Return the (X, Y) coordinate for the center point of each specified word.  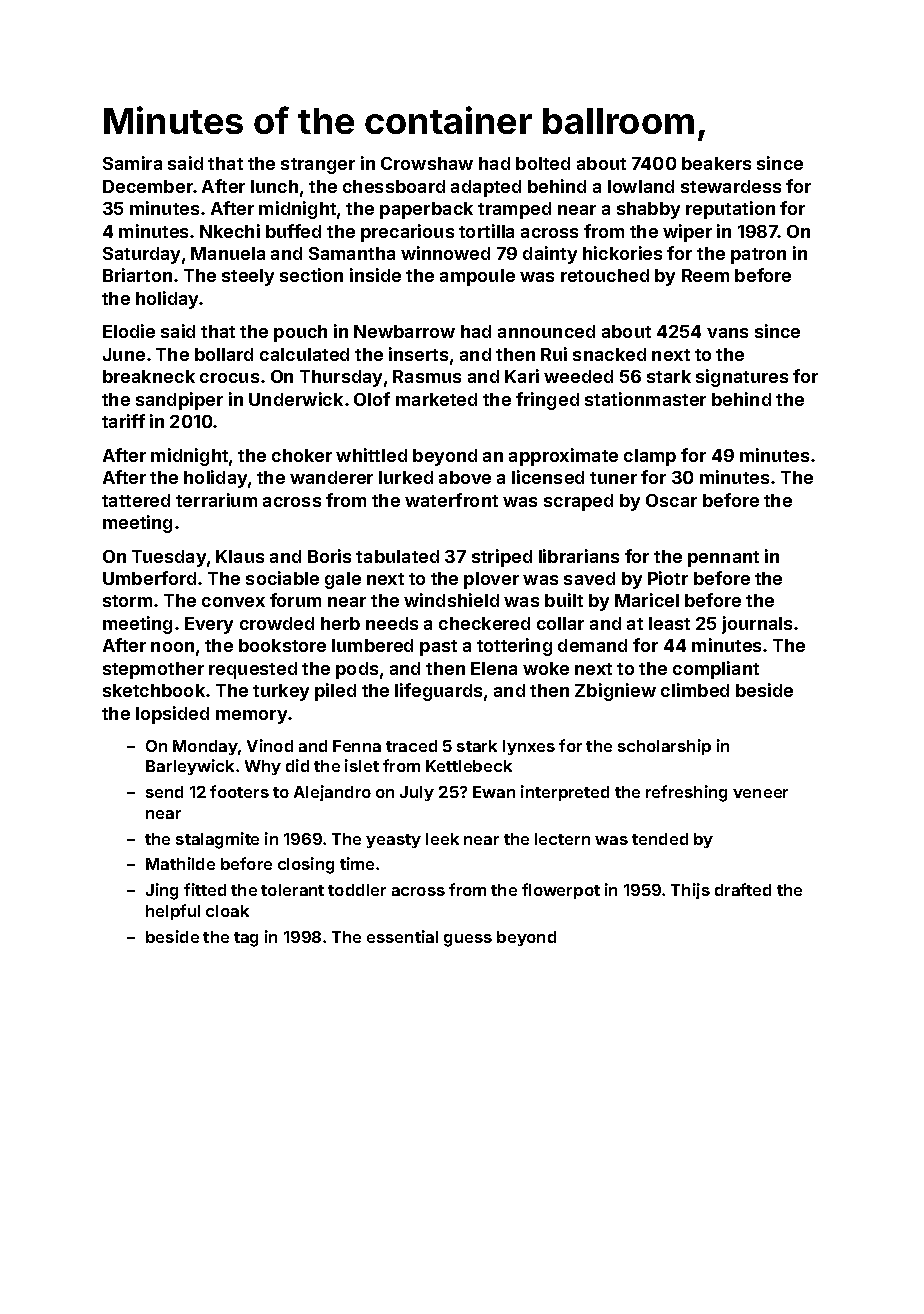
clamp (650, 457)
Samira (132, 163)
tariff (123, 421)
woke (546, 668)
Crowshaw (427, 163)
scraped (578, 502)
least (669, 623)
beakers (716, 163)
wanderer (331, 477)
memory (252, 717)
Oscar (671, 500)
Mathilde (180, 863)
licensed (548, 477)
